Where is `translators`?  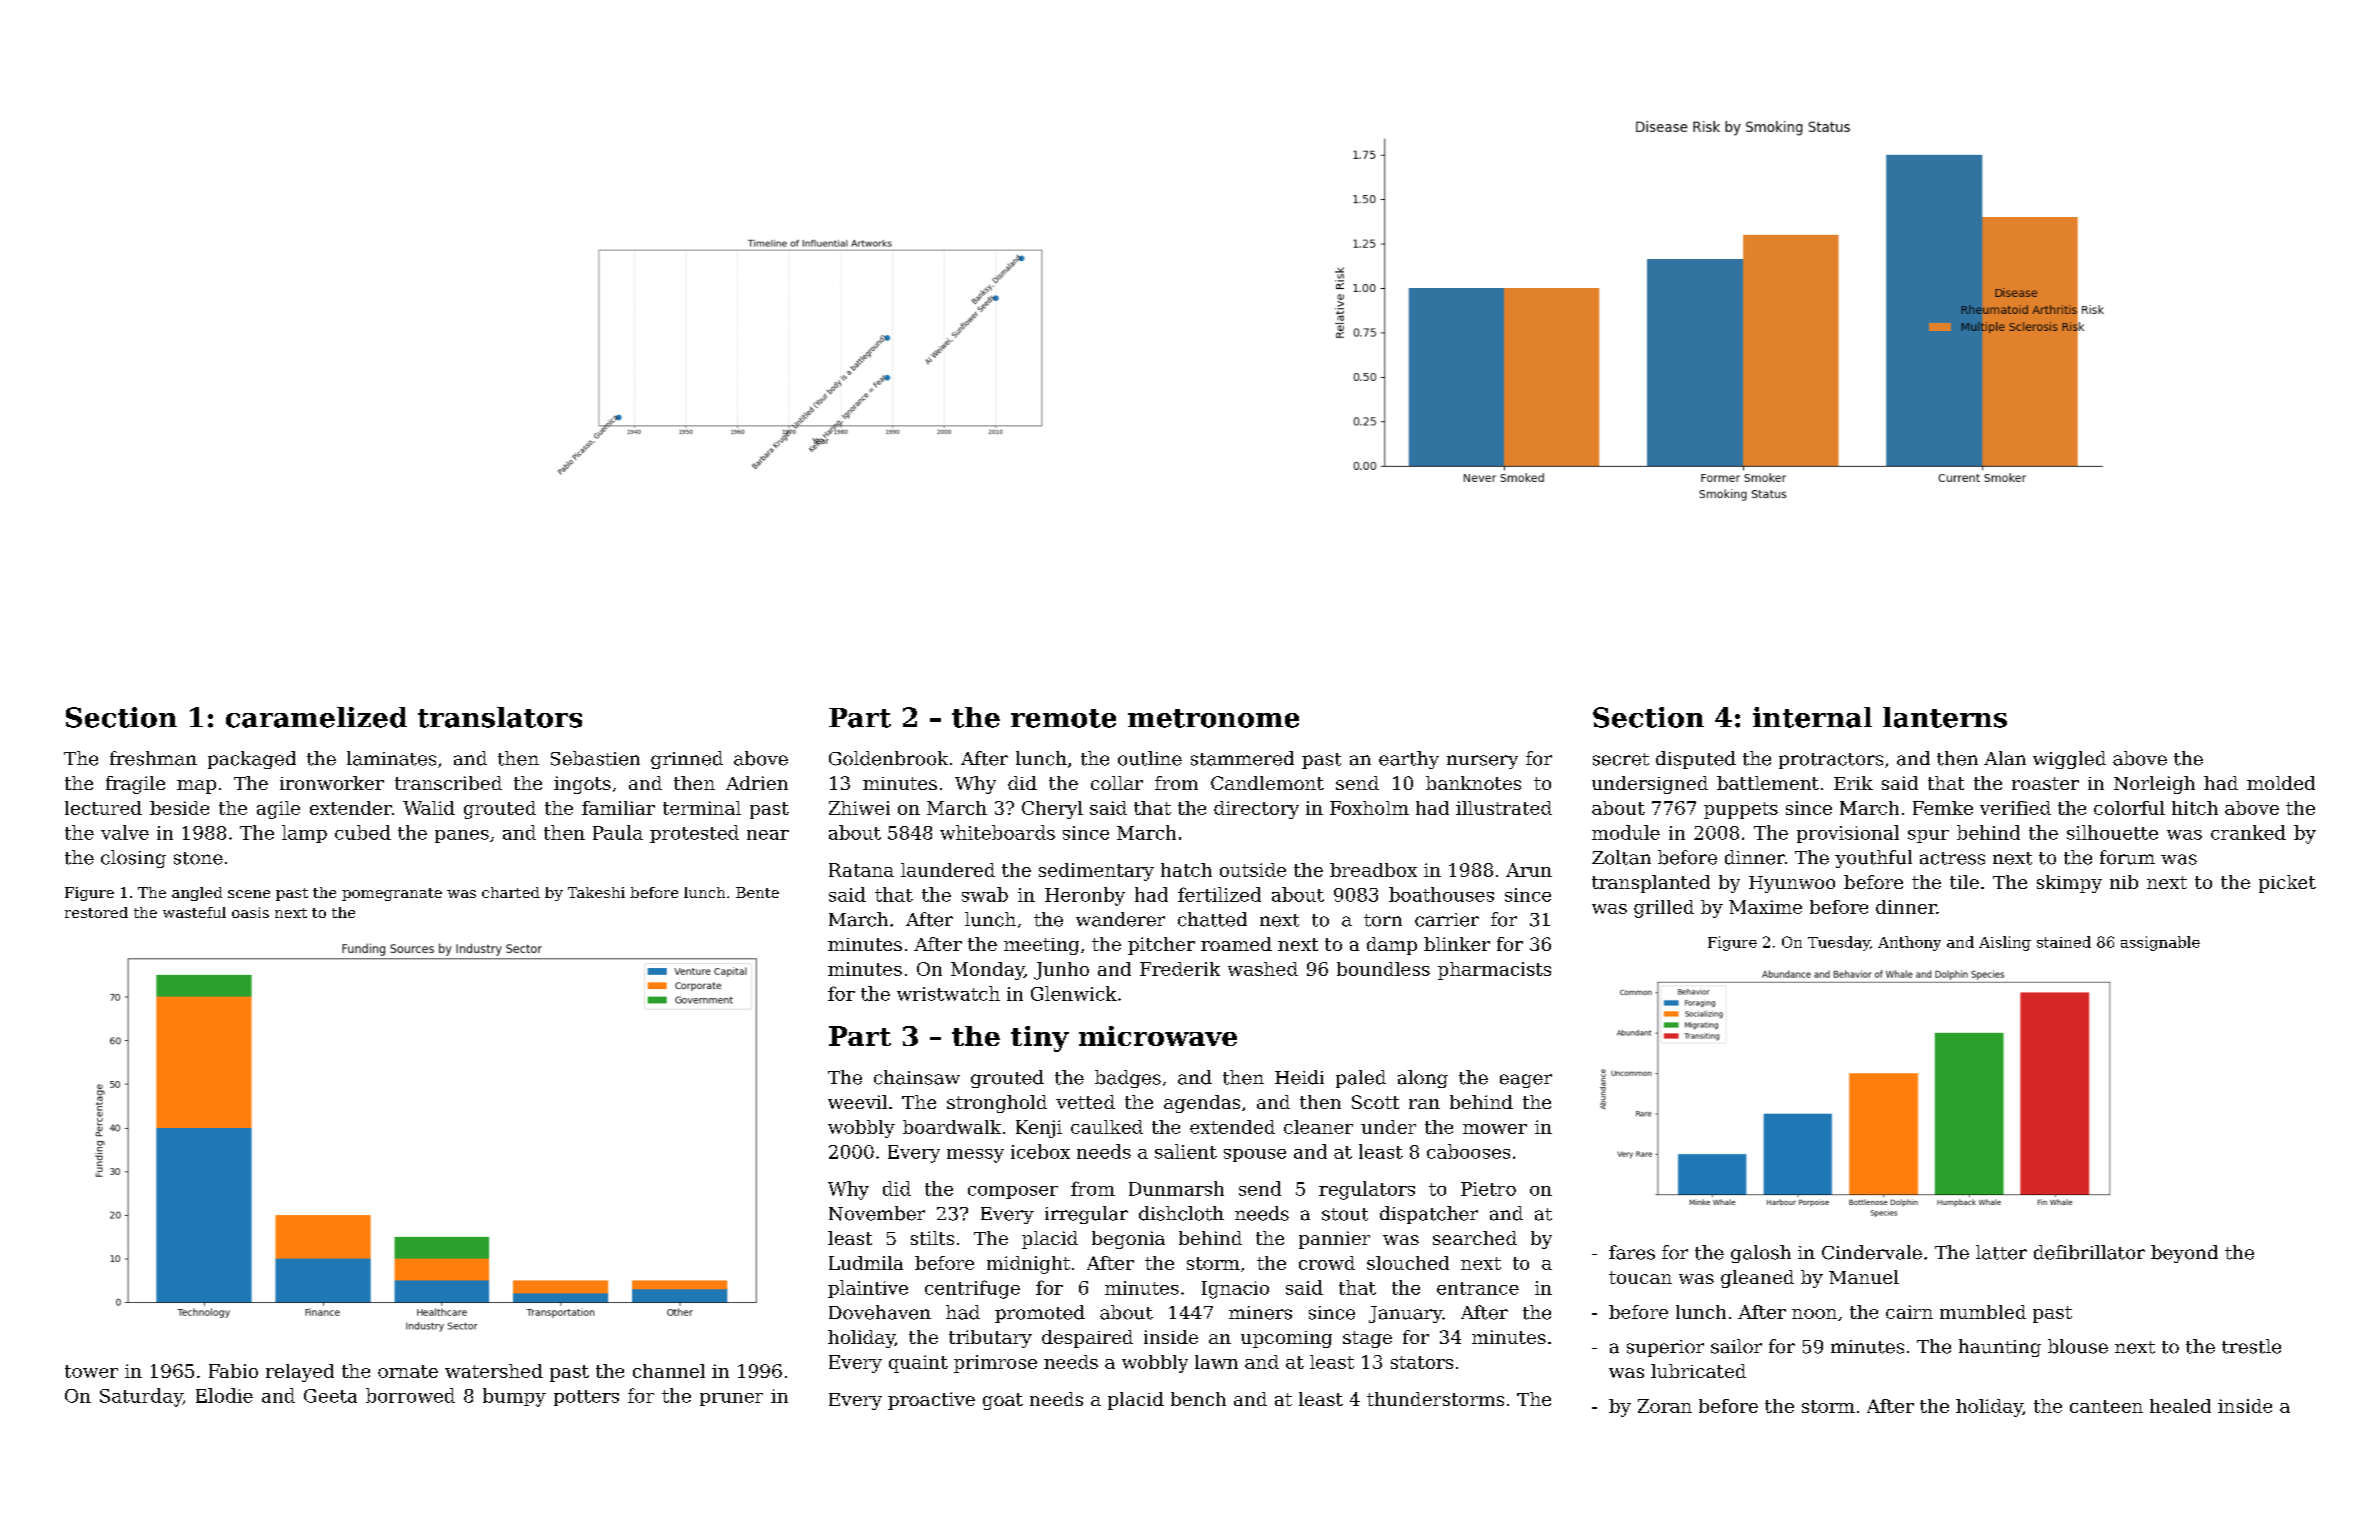 translators is located at coordinates (500, 717).
